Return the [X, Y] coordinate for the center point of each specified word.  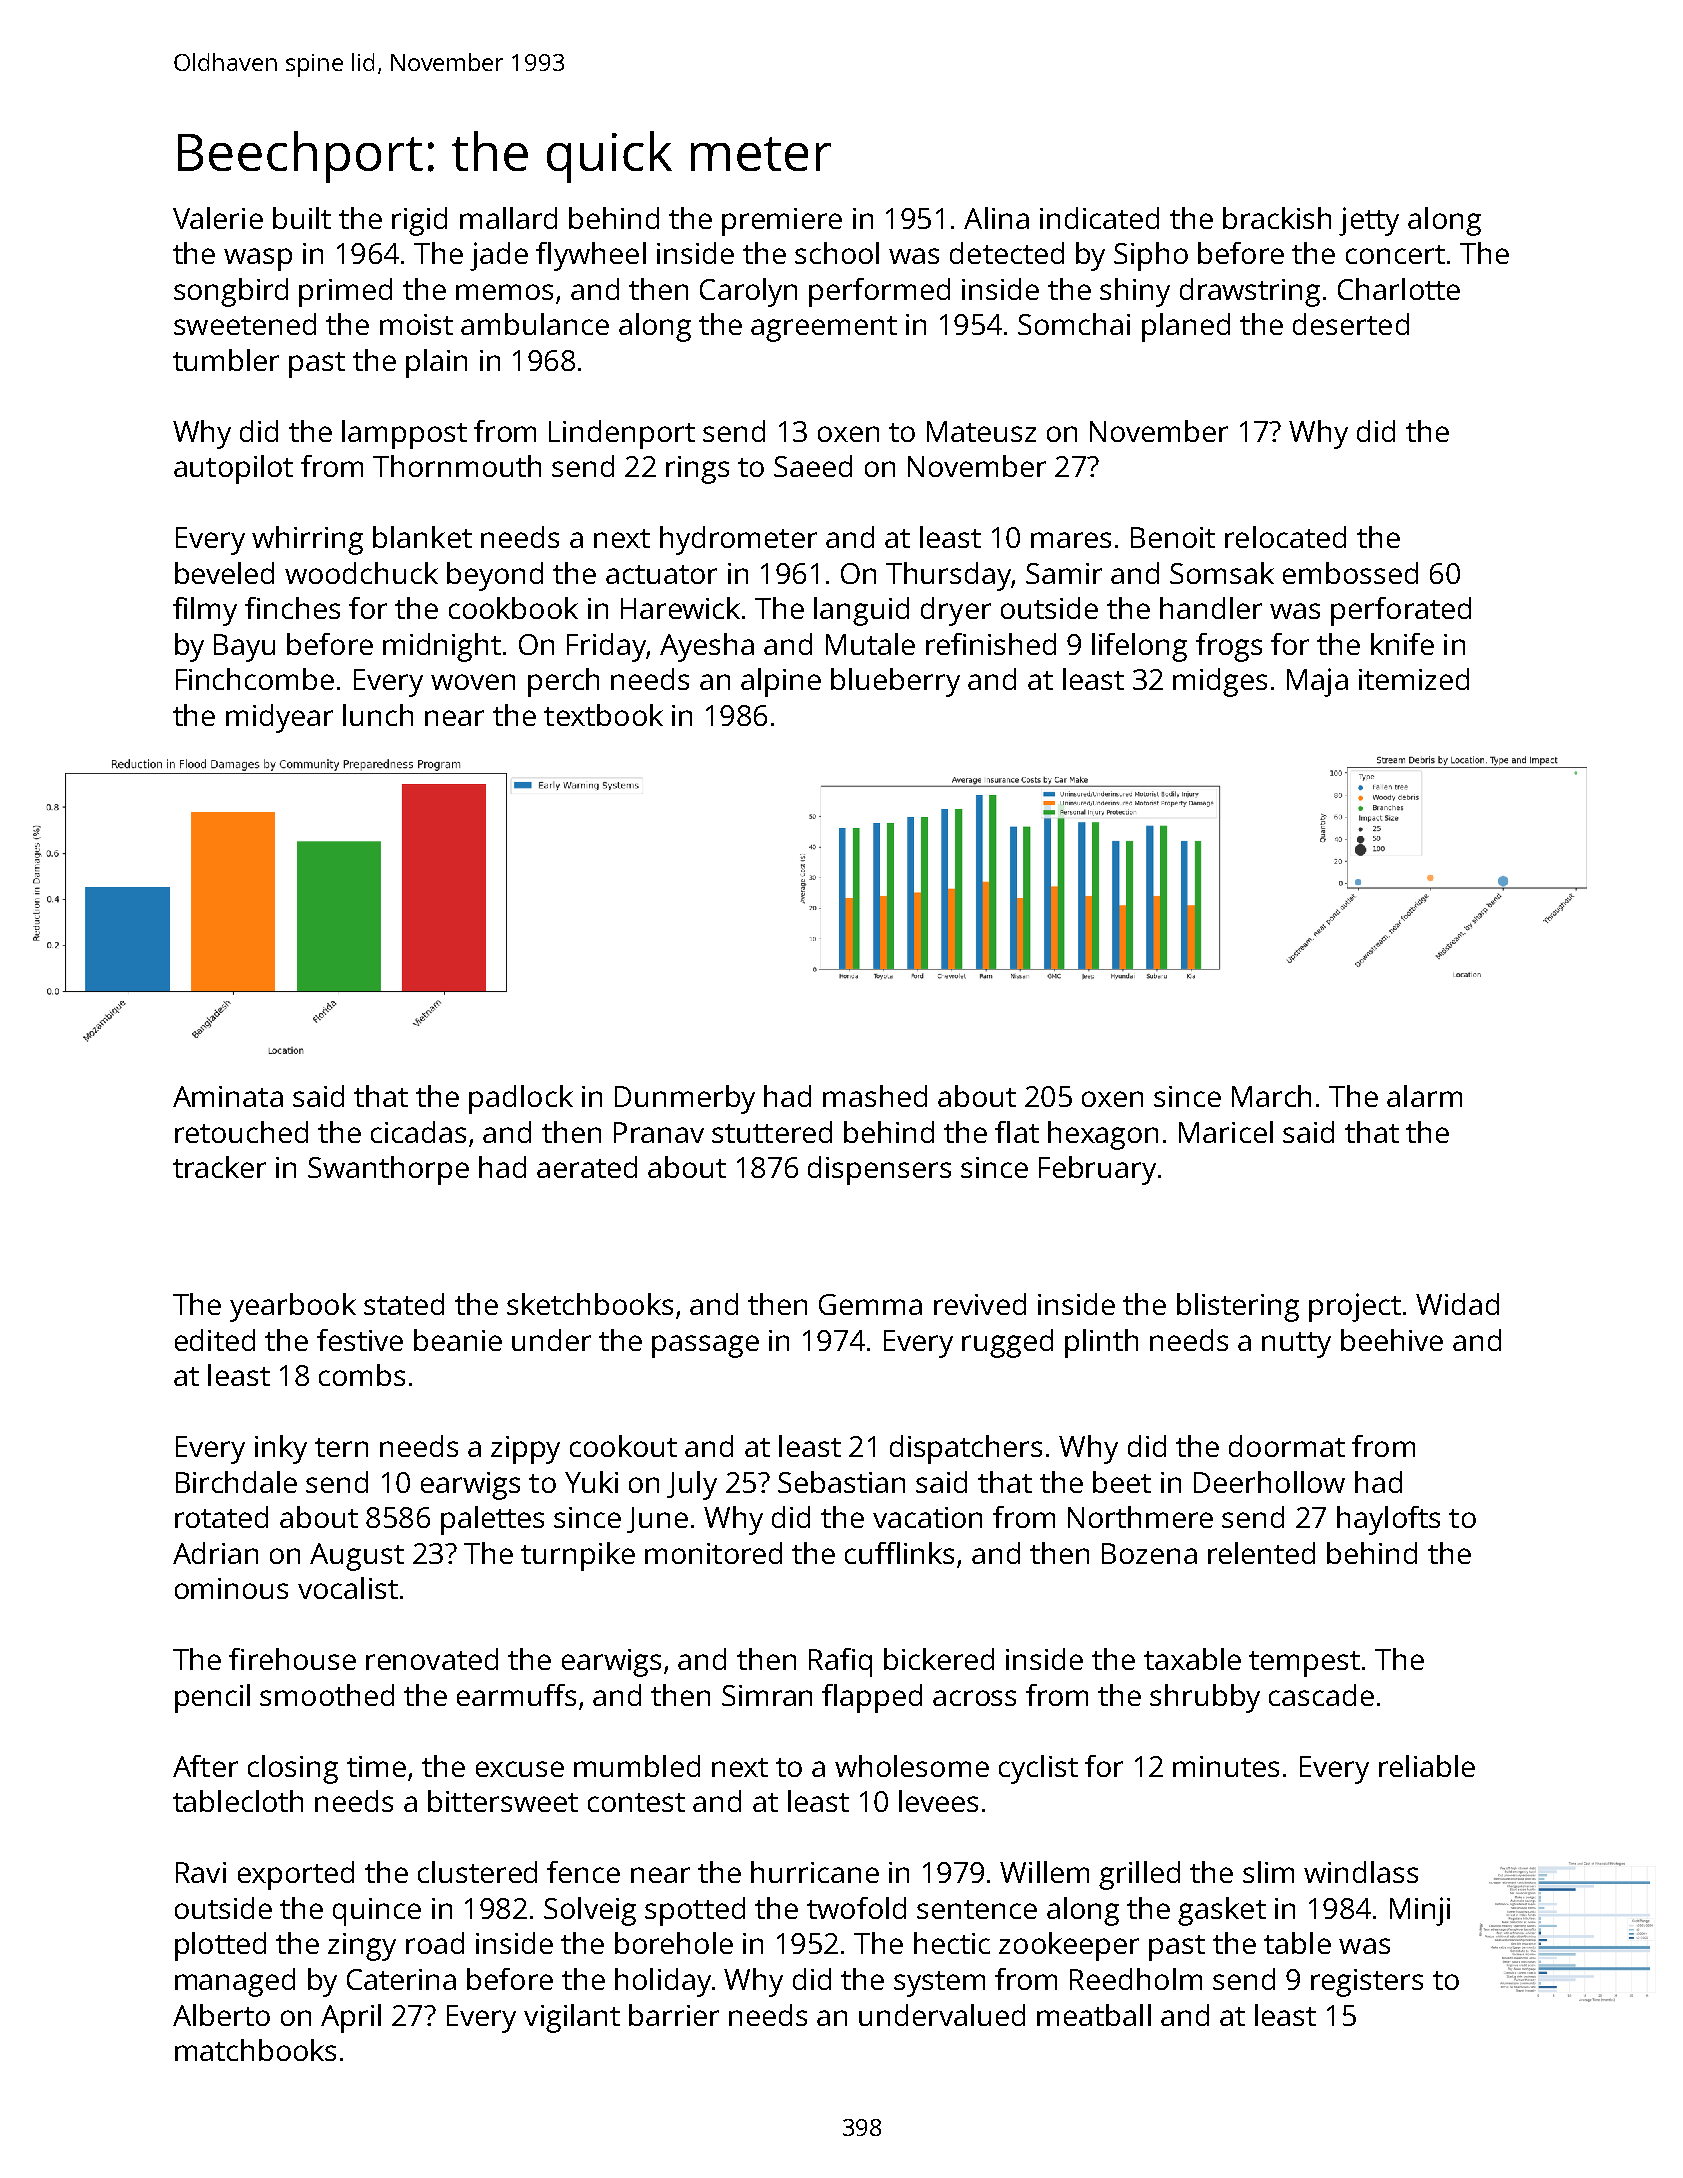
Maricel [1226, 1132]
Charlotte [1399, 289]
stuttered [772, 1132]
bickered [939, 1659]
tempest [1304, 1664]
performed [879, 292]
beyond [495, 576]
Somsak [1222, 573]
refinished [991, 644]
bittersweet [503, 1801]
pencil [212, 1698]
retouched [241, 1132]
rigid [419, 221]
